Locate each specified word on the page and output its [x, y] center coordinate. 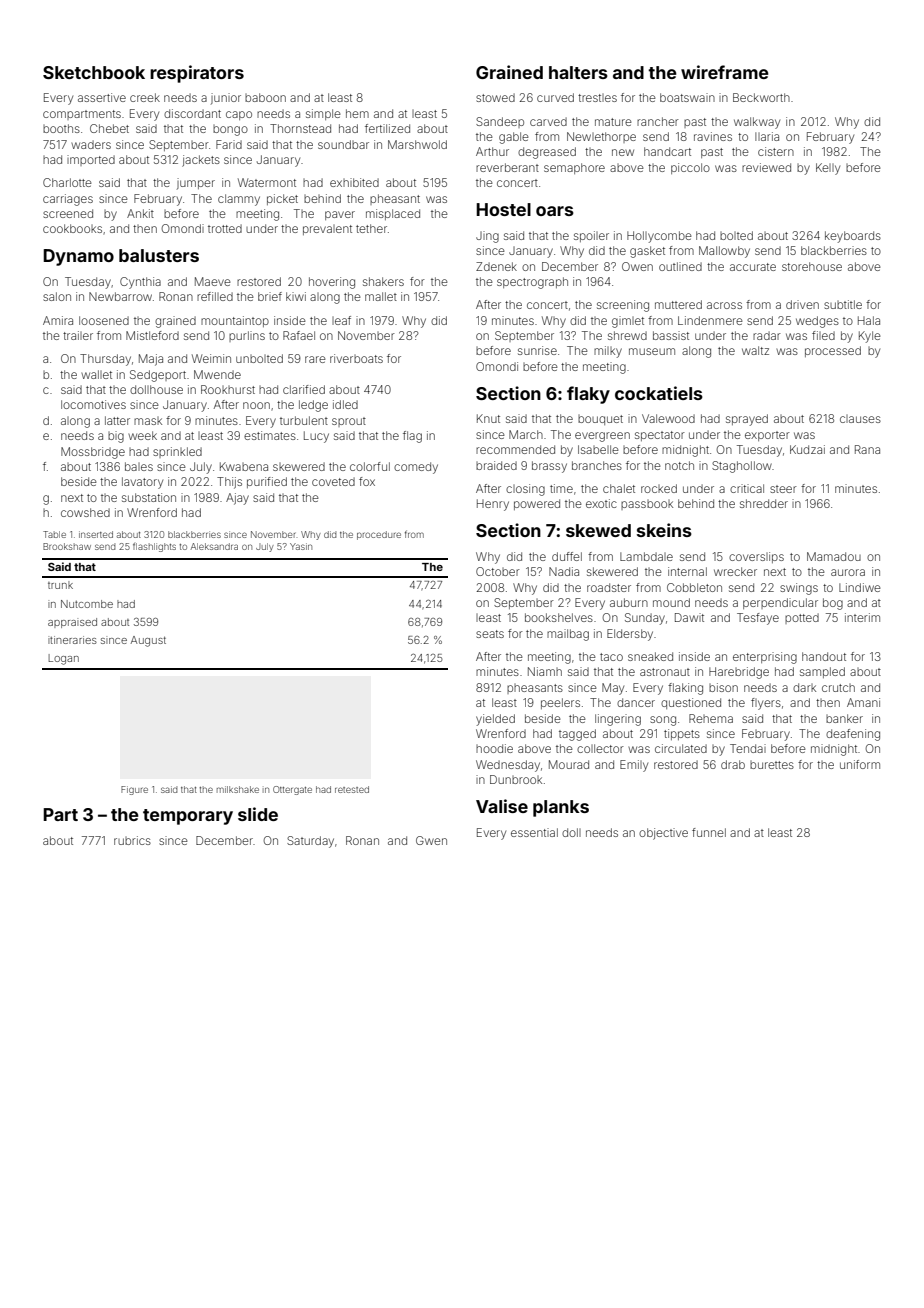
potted [802, 618]
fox [367, 481]
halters [578, 72]
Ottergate [292, 790]
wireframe [725, 72]
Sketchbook [94, 72]
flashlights [154, 547]
